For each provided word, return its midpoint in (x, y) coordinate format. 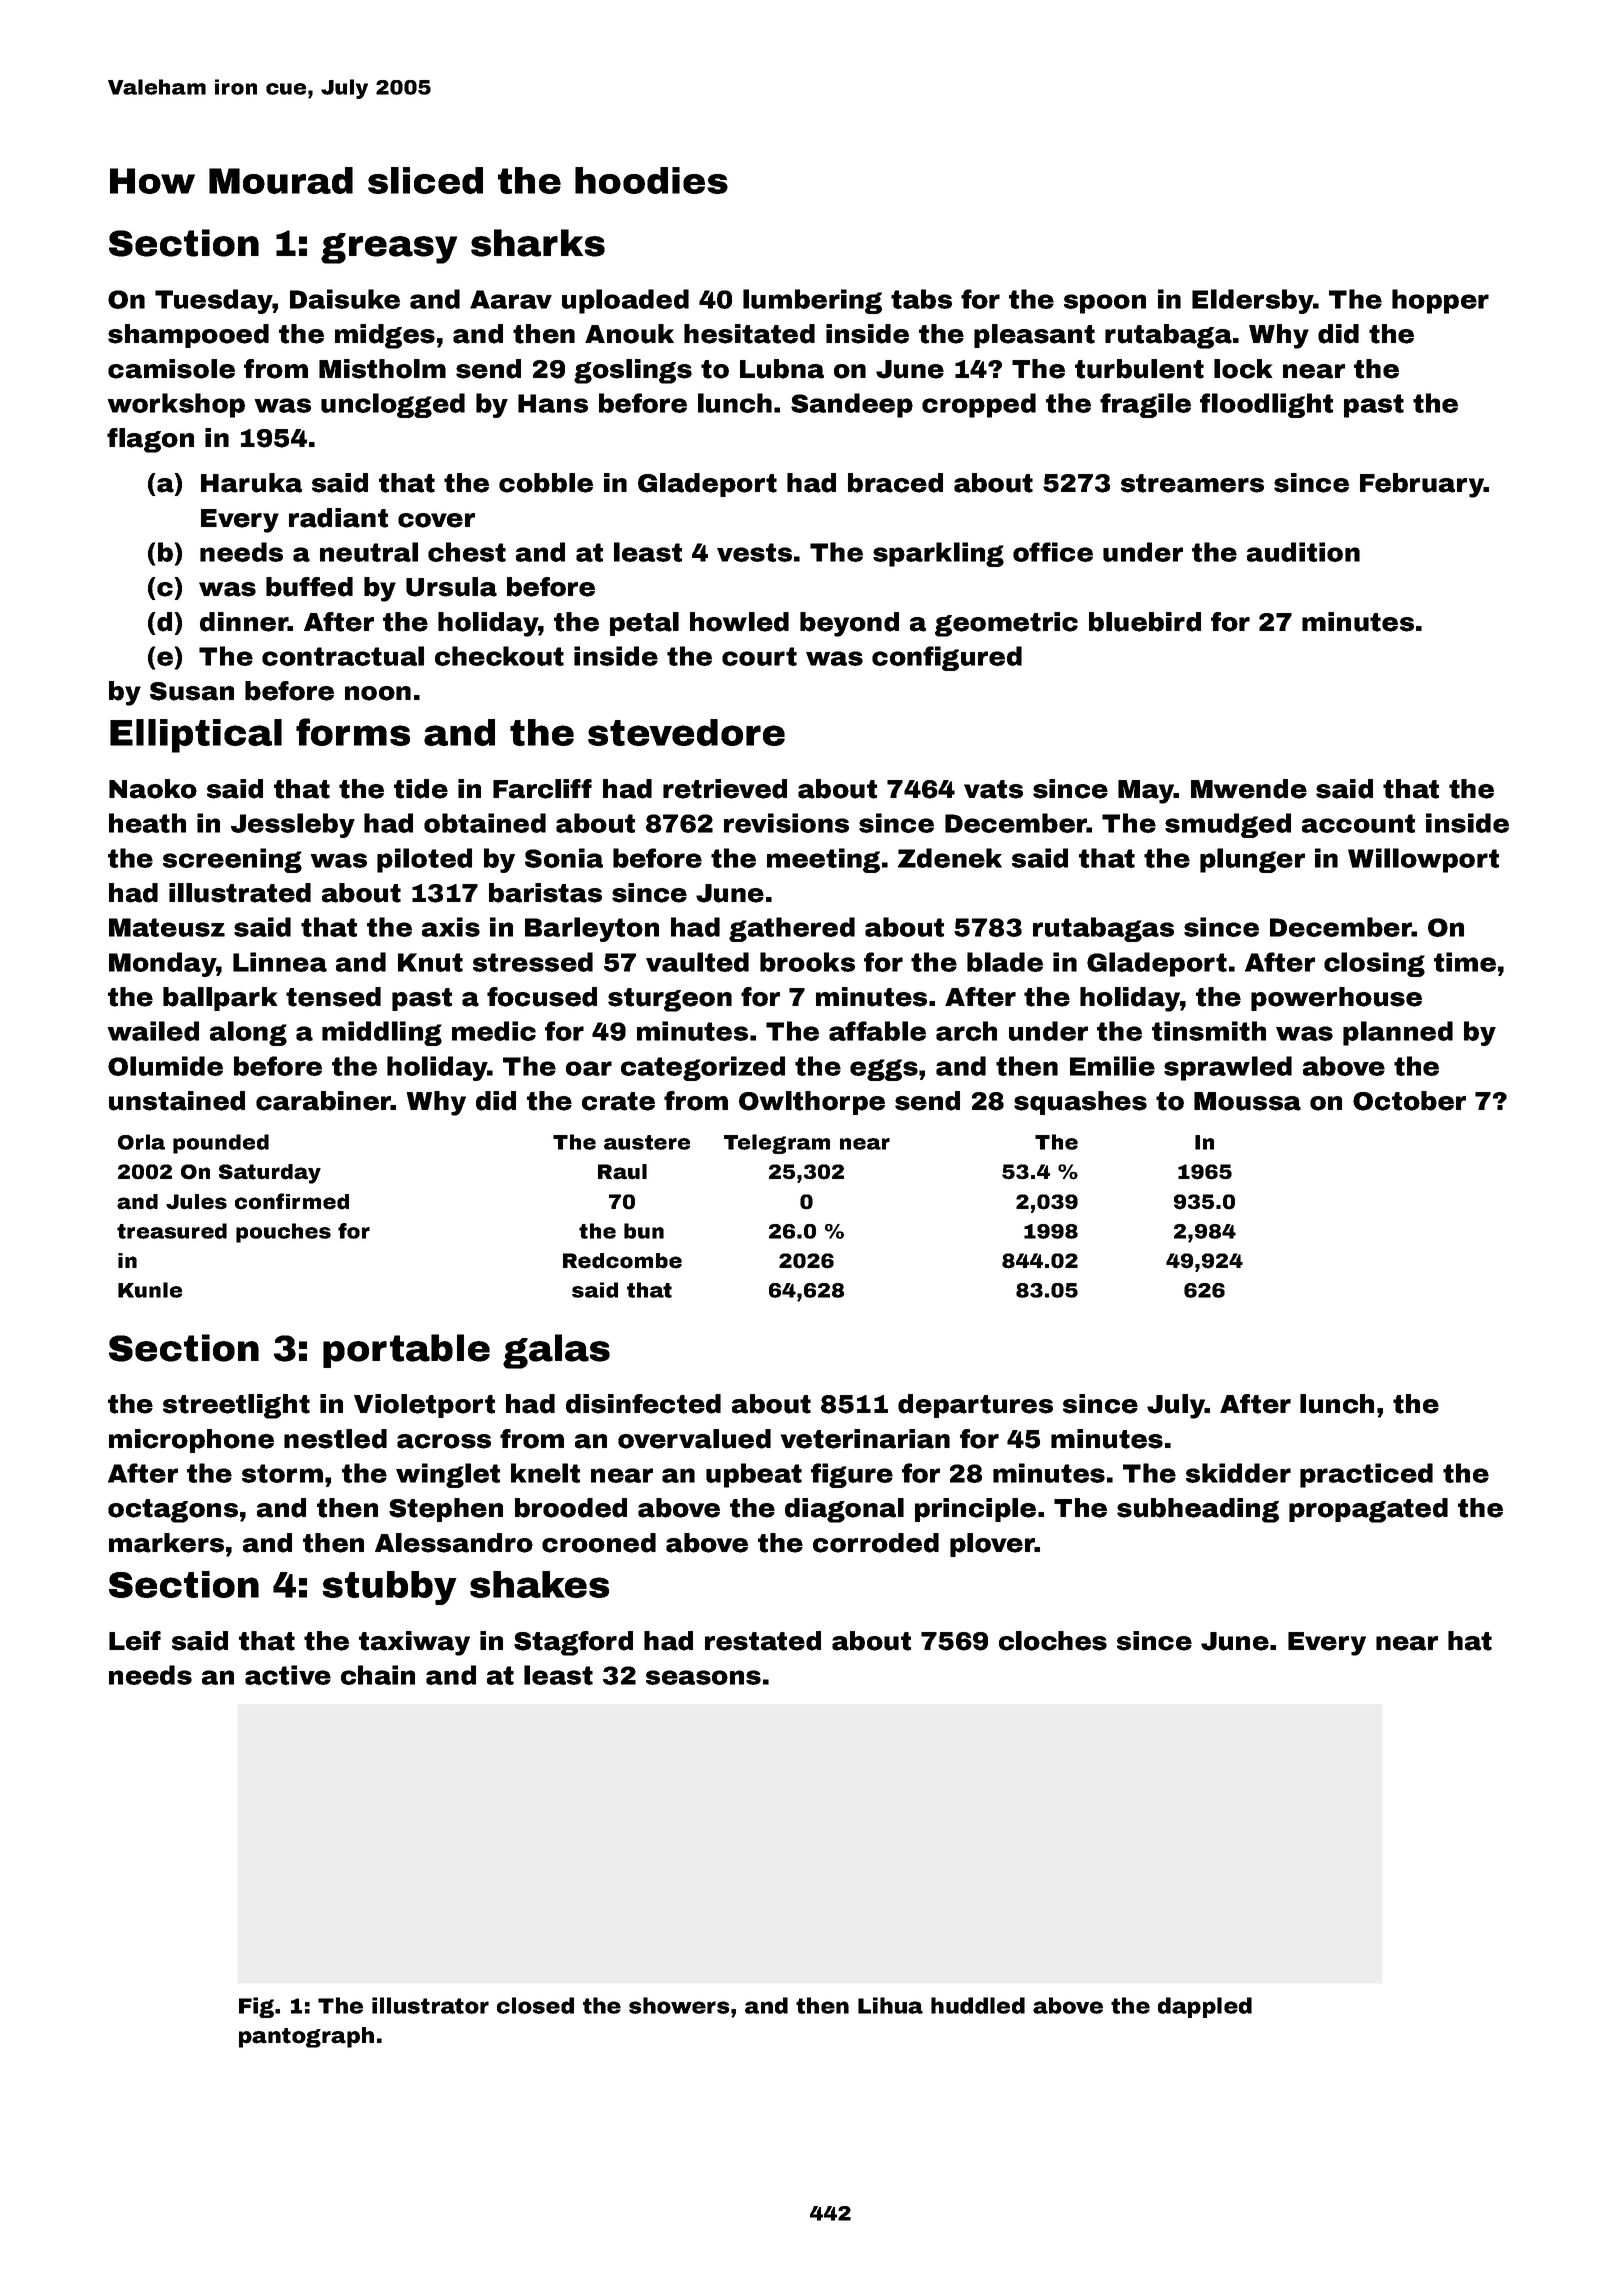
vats (993, 789)
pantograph (306, 2037)
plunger (1252, 860)
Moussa (1247, 1101)
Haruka (251, 483)
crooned (599, 1543)
